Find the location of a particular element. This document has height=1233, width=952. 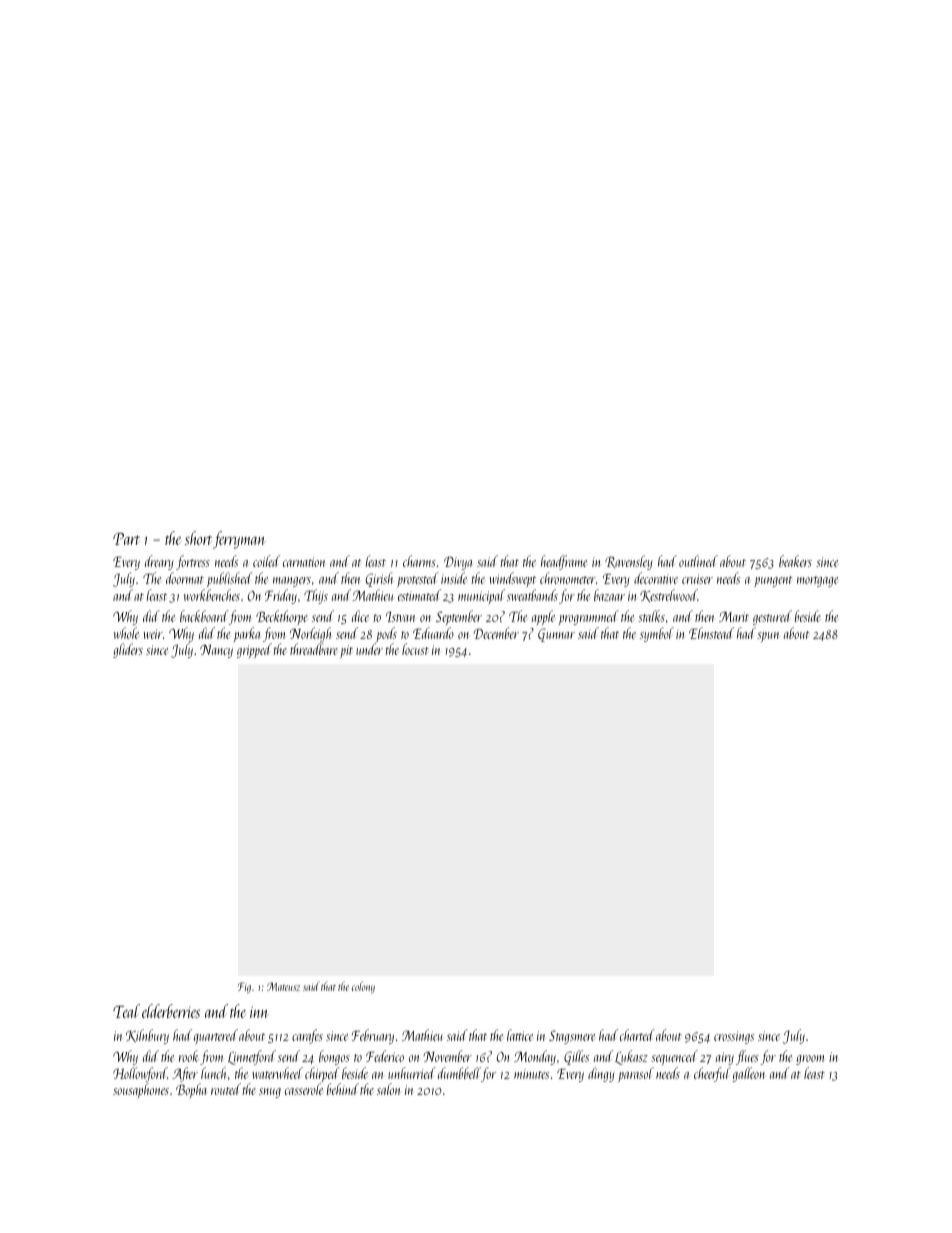

Gunnar is located at coordinates (556, 635).
